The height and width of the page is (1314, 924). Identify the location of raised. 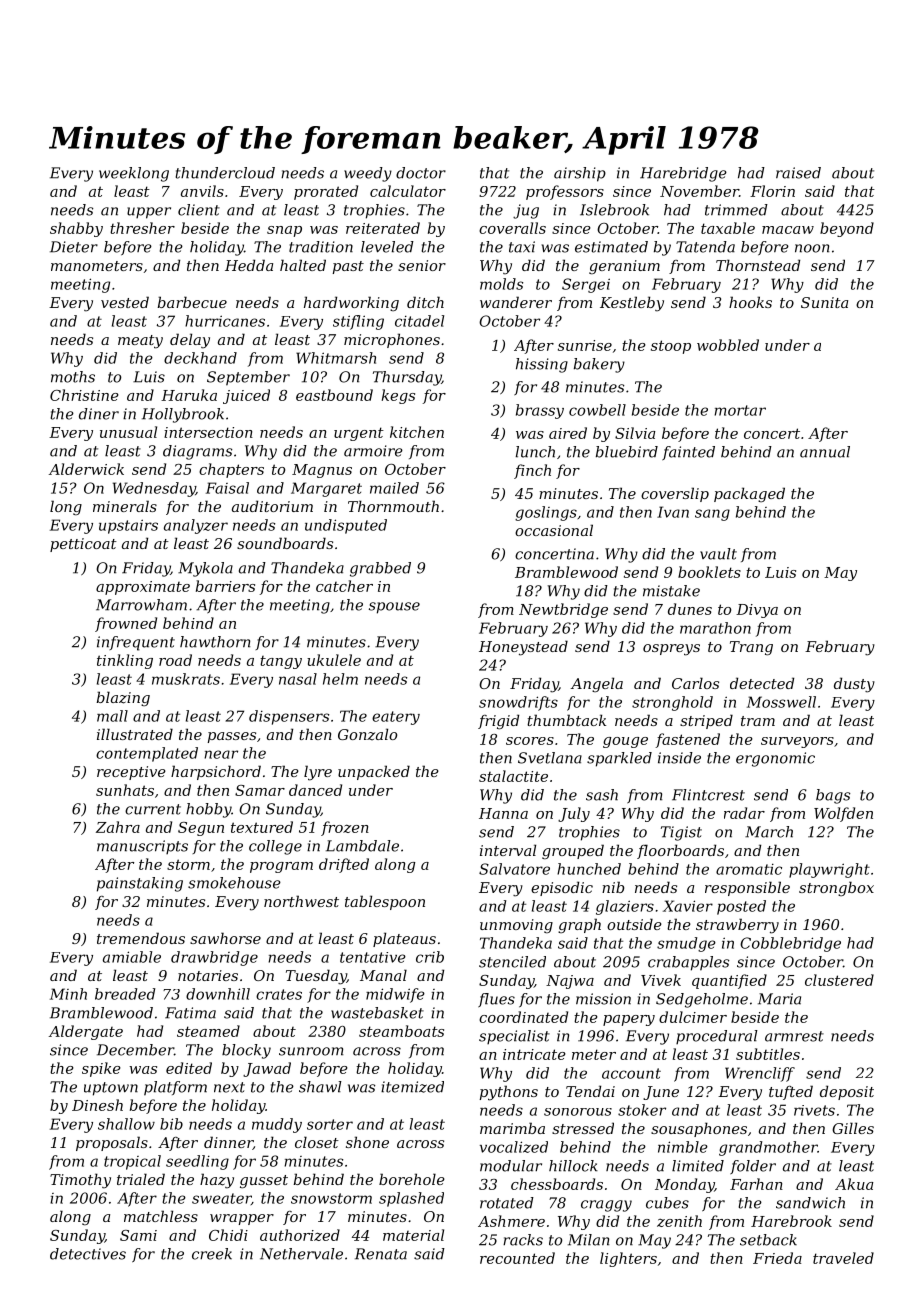
(798, 173).
